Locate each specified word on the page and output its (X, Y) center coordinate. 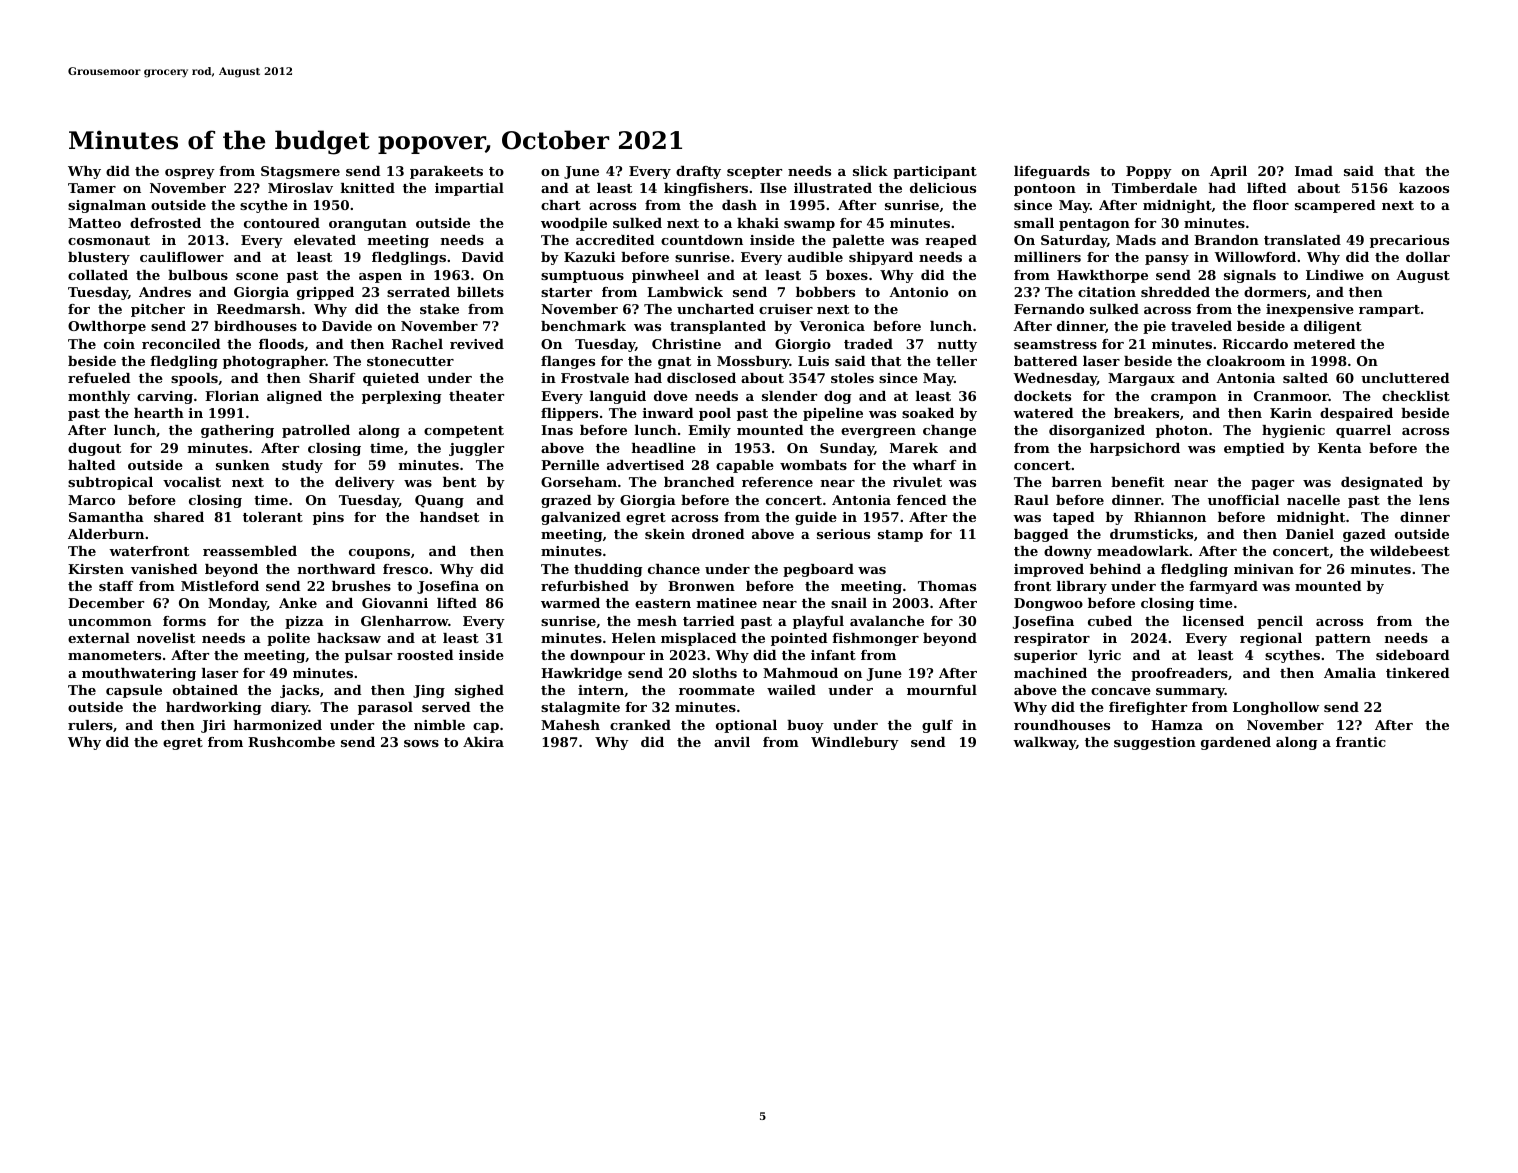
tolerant (273, 517)
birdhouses (255, 326)
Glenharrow (404, 621)
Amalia (1350, 673)
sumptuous (582, 277)
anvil (732, 742)
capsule (134, 691)
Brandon (1226, 240)
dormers (1275, 292)
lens (1434, 500)
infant (833, 655)
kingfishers (706, 189)
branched (699, 482)
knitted (368, 188)
